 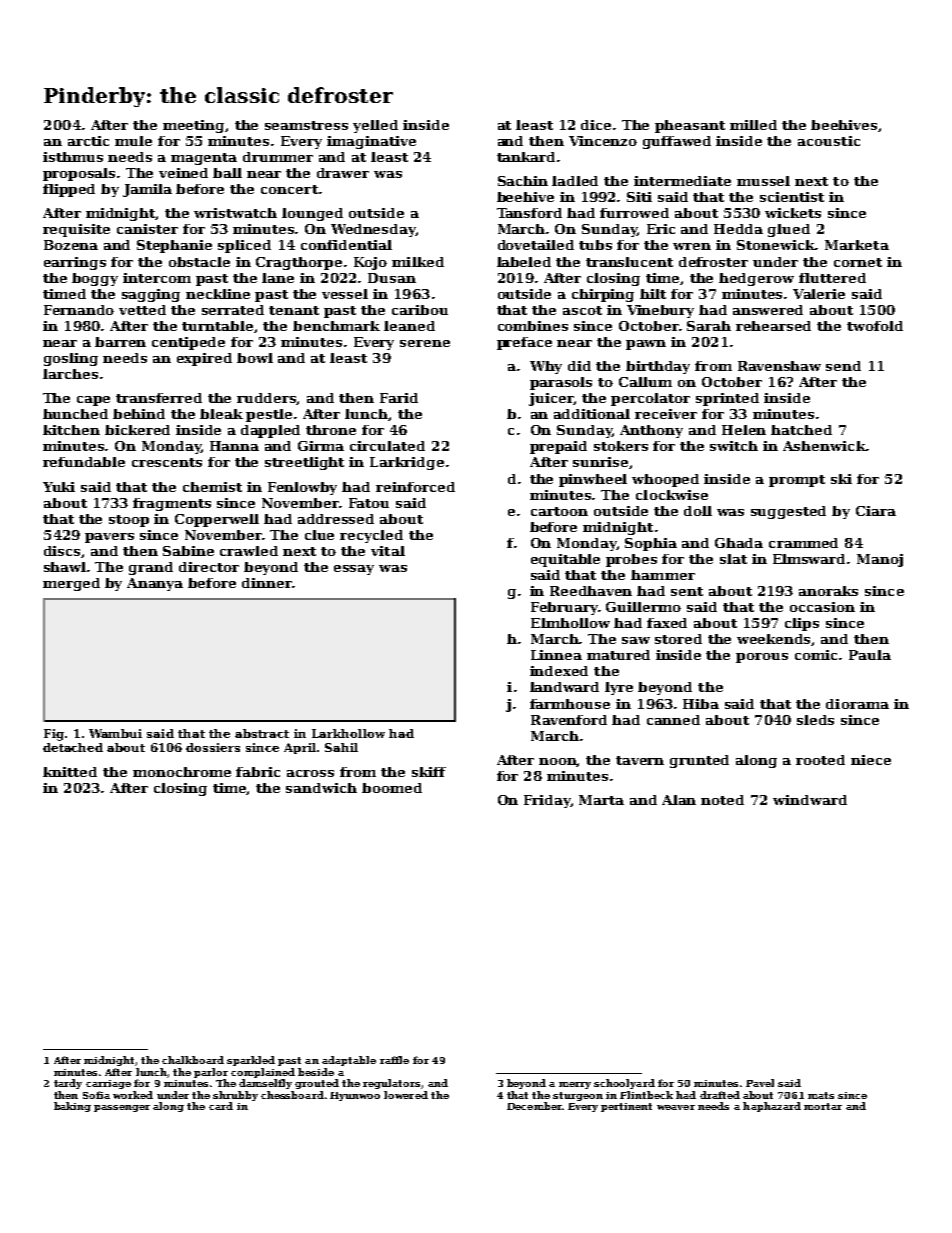 I want to click on diorama, so click(x=857, y=704).
